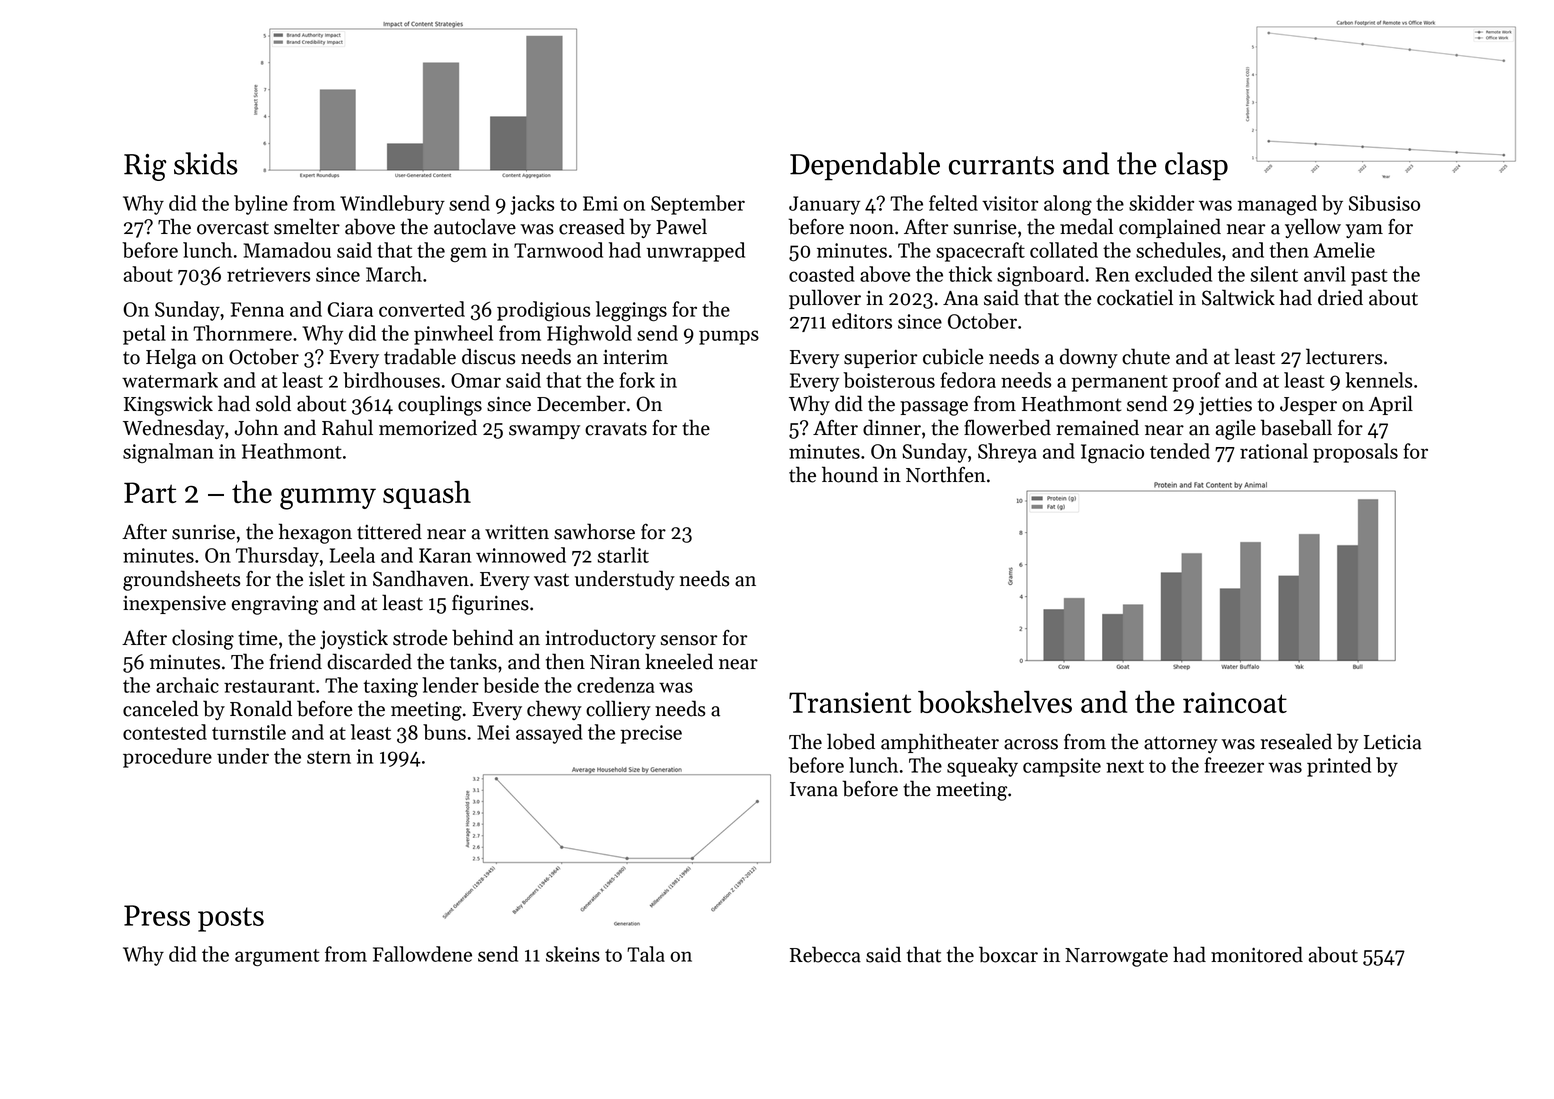 The image size is (1554, 1099). What do you see at coordinates (493, 732) in the screenshot?
I see `Mei` at bounding box center [493, 732].
